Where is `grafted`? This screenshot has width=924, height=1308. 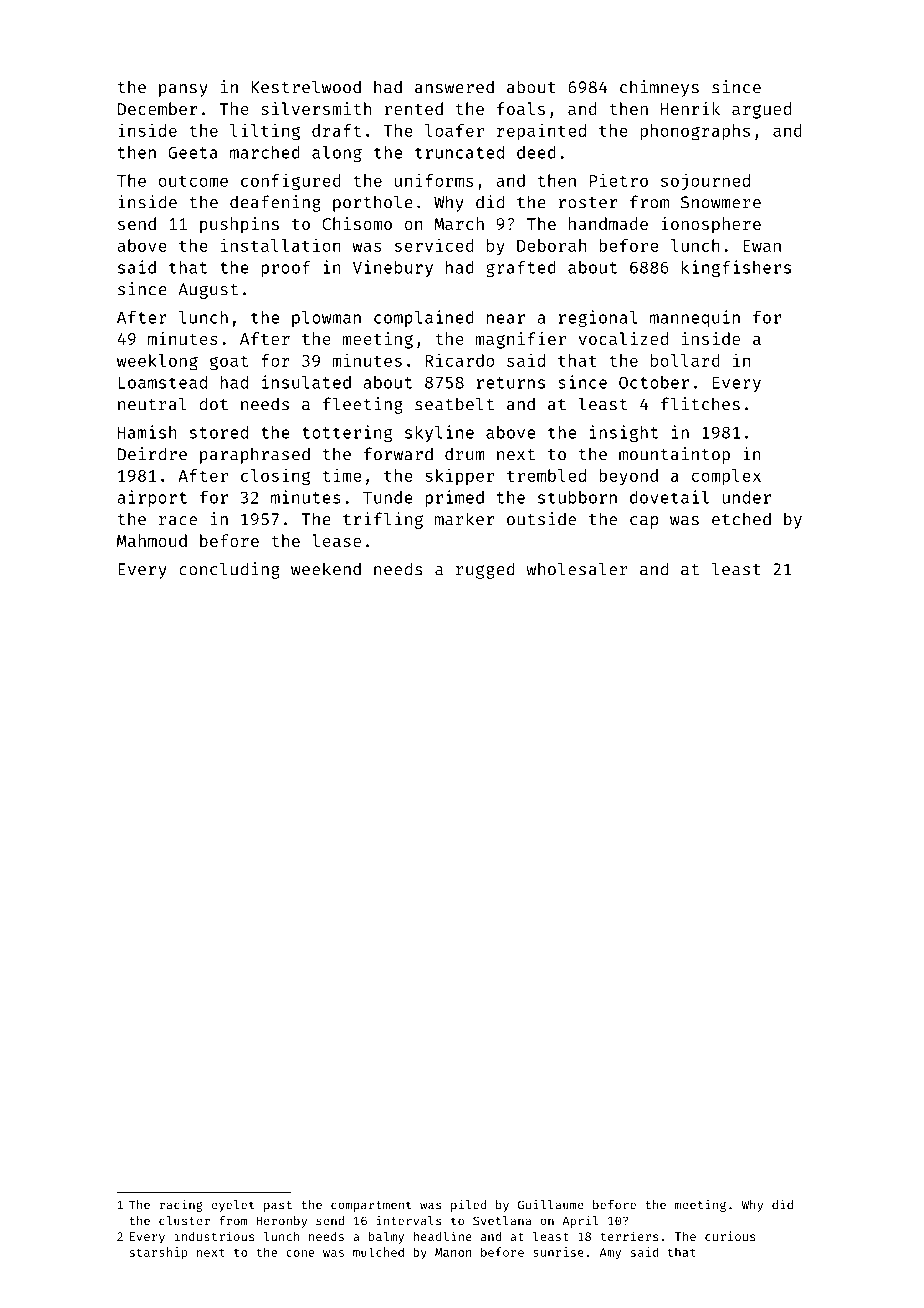
grafted is located at coordinates (521, 268).
